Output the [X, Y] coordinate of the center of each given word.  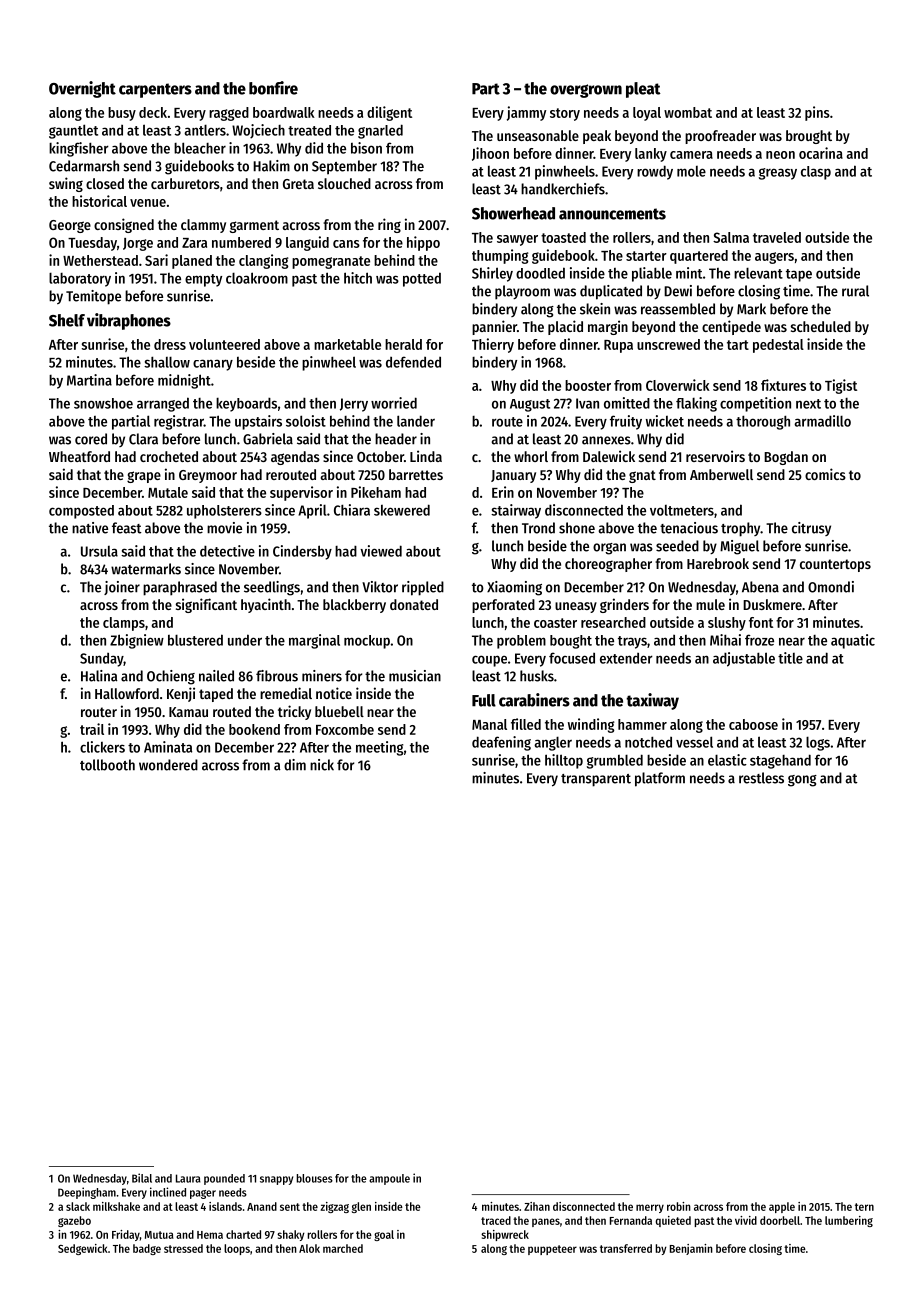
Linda [426, 456]
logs [818, 744]
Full [484, 700]
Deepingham [87, 1193]
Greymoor [208, 476]
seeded [677, 546]
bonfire [273, 88]
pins [817, 113]
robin [679, 1206]
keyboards [246, 405]
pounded [224, 1179]
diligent [389, 113]
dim [295, 765]
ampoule [389, 1179]
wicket [665, 421]
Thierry [493, 345]
